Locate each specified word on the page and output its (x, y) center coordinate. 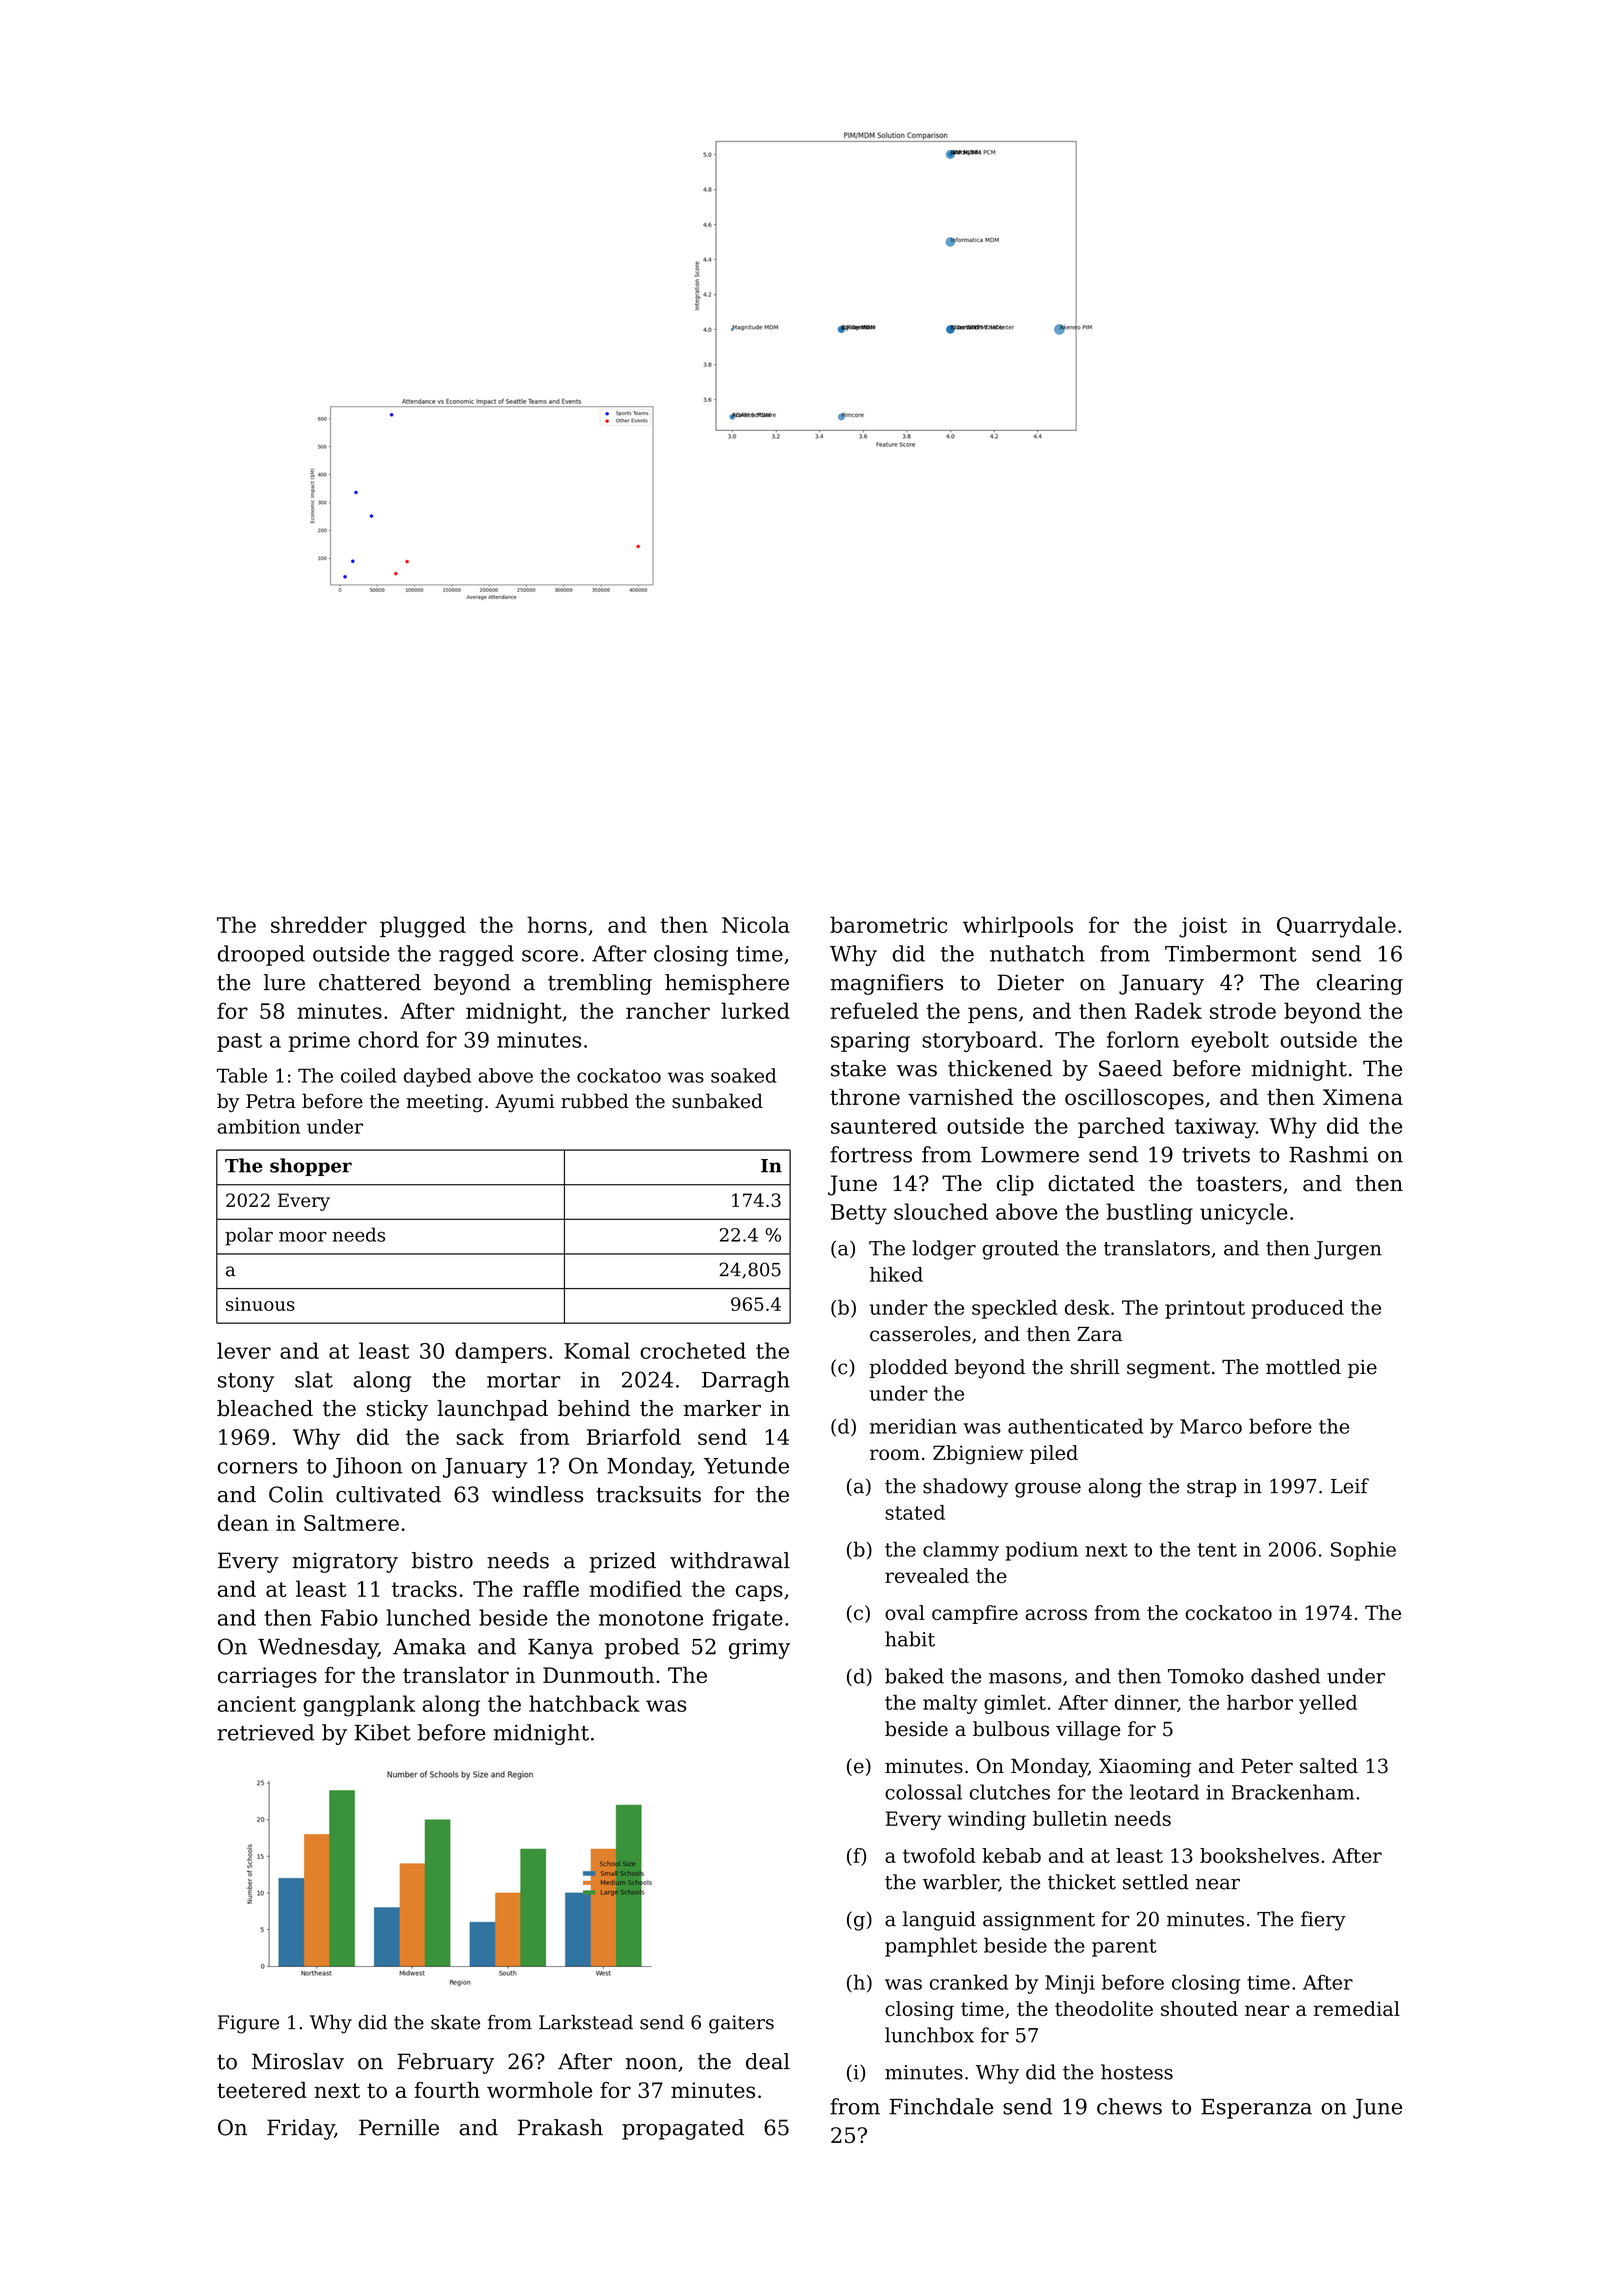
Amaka (429, 1646)
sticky (397, 1410)
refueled (874, 1010)
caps (759, 1593)
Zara (1099, 1334)
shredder (319, 924)
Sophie (1363, 1551)
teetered (262, 2090)
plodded (908, 1368)
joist (1203, 927)
